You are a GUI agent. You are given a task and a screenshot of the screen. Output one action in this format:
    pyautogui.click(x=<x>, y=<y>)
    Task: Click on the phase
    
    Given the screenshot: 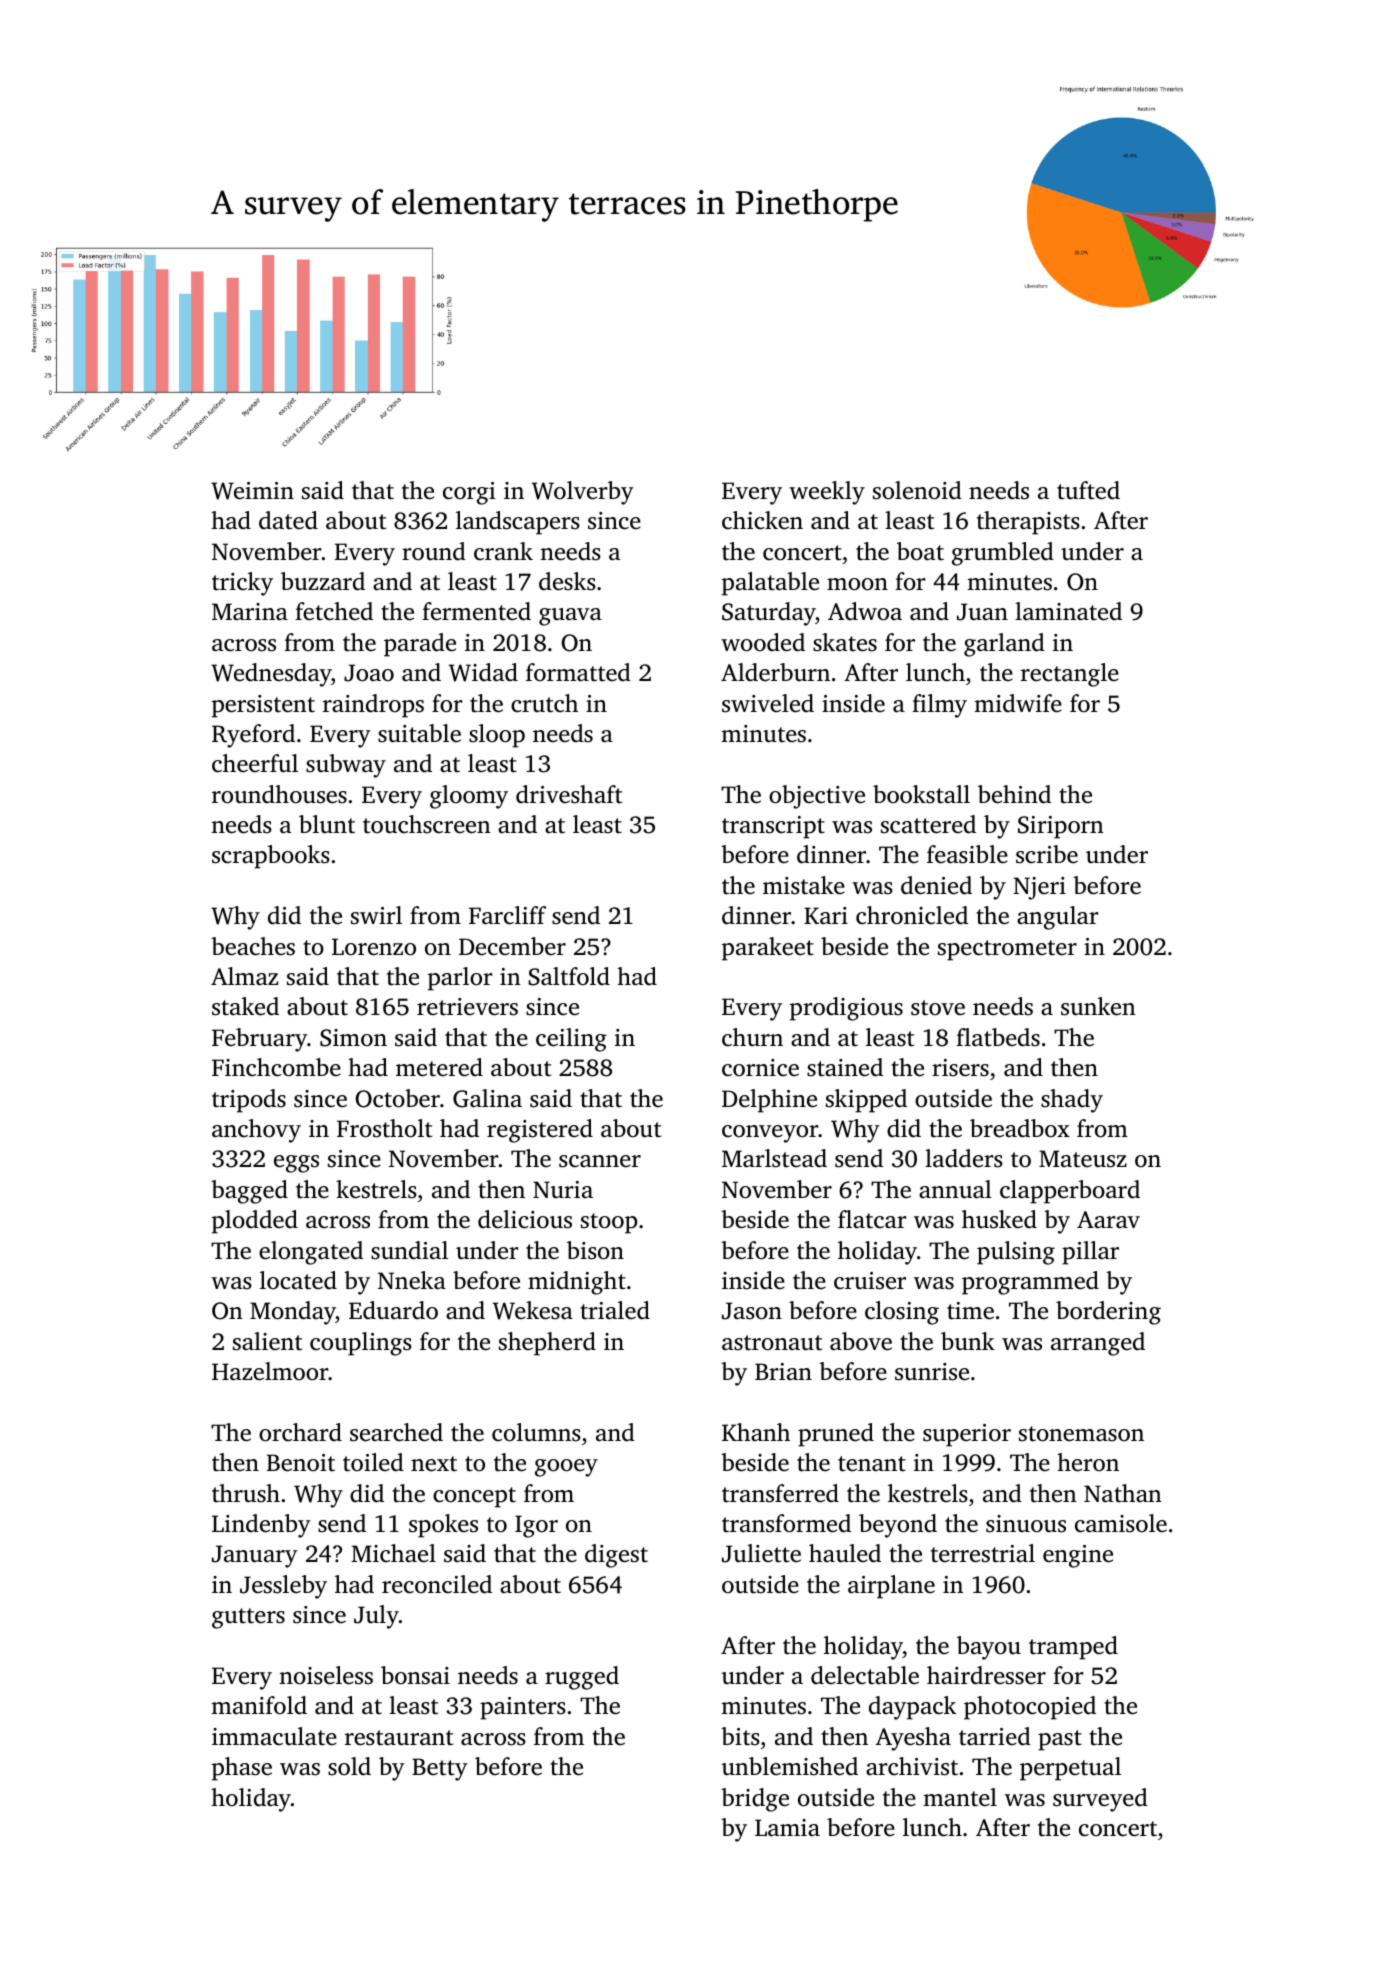 What is the action you would take?
    pyautogui.click(x=242, y=1769)
